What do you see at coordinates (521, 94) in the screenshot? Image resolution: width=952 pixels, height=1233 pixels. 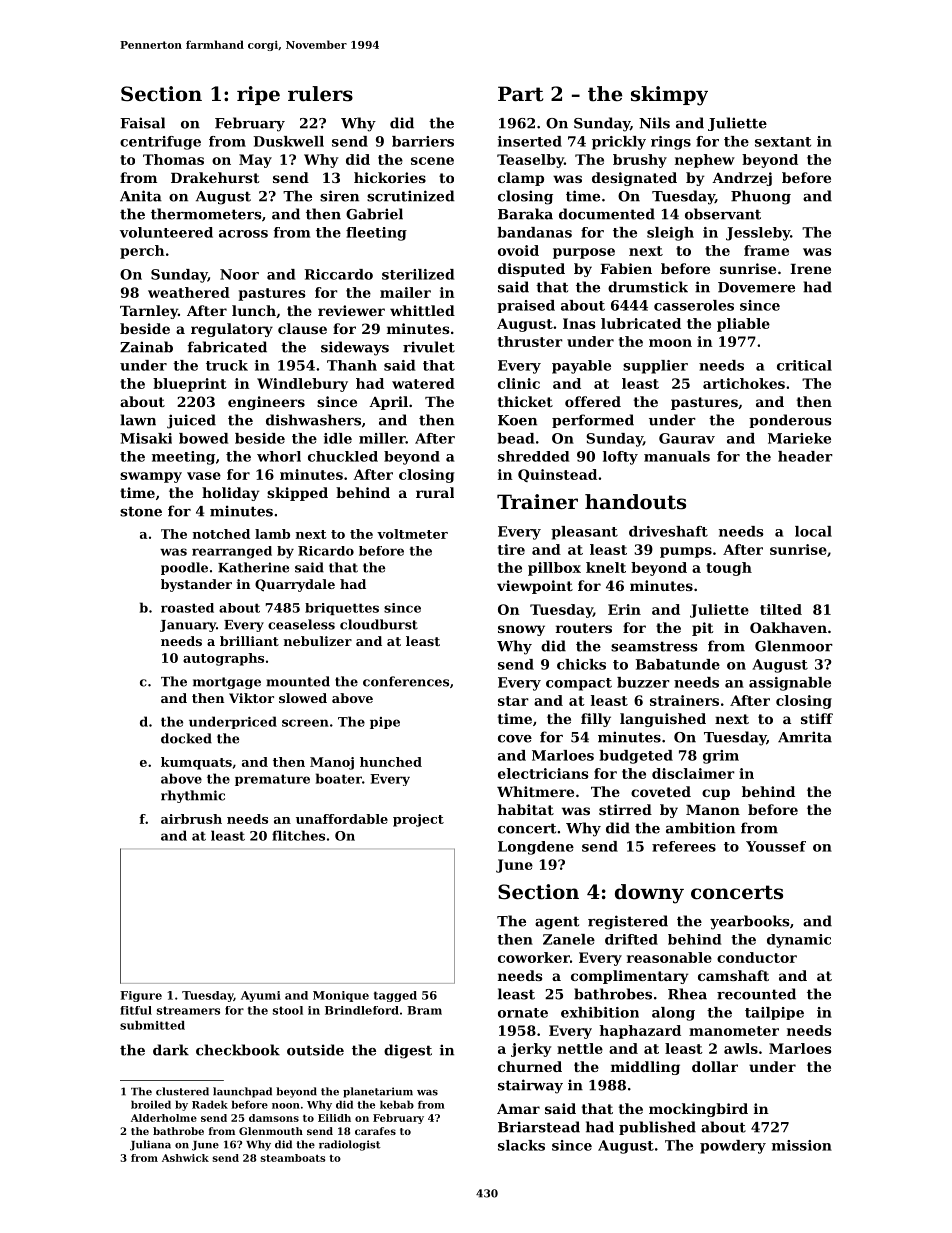 I see `Part` at bounding box center [521, 94].
